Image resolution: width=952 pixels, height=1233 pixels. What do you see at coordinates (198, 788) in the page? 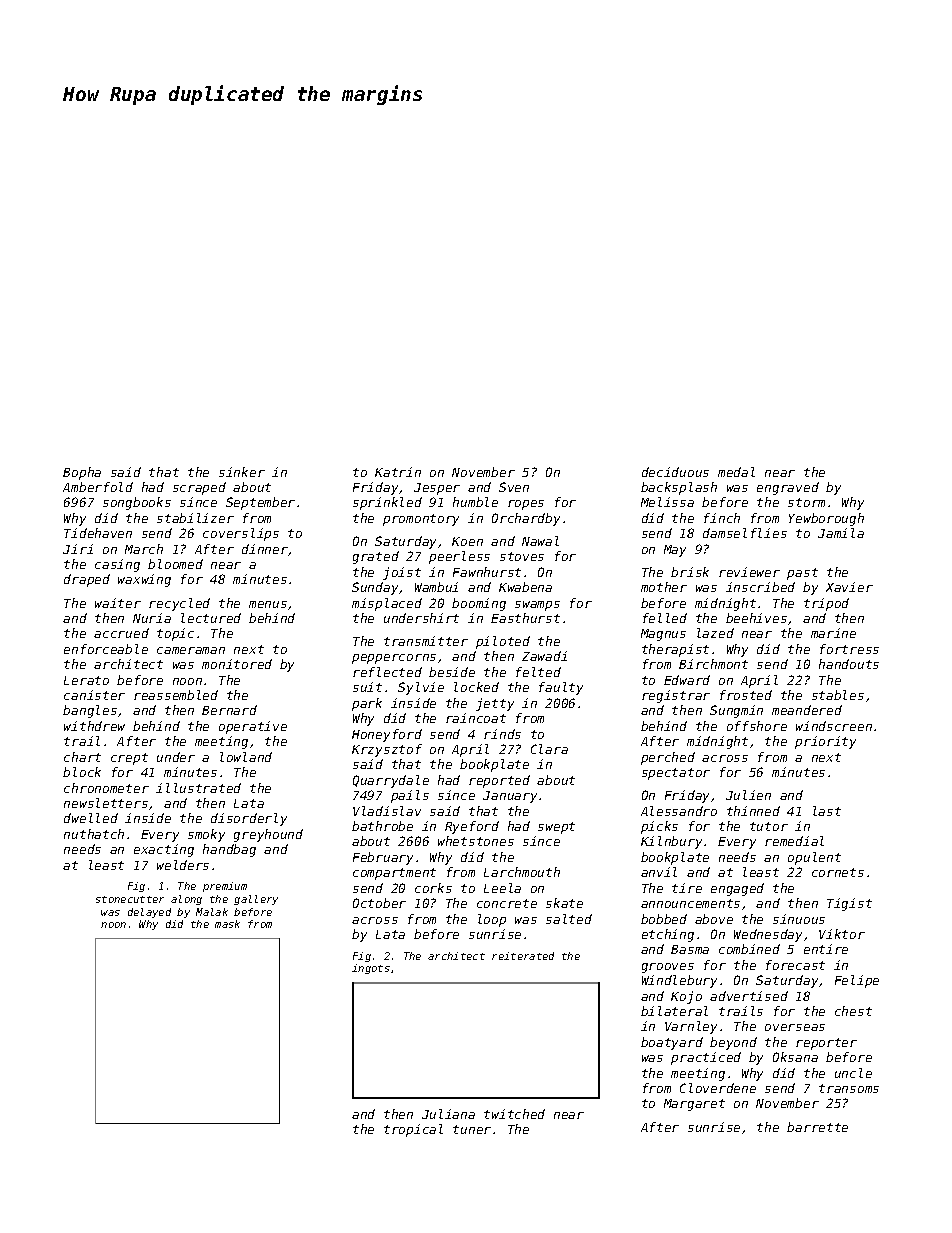
I see `illustrated` at bounding box center [198, 788].
